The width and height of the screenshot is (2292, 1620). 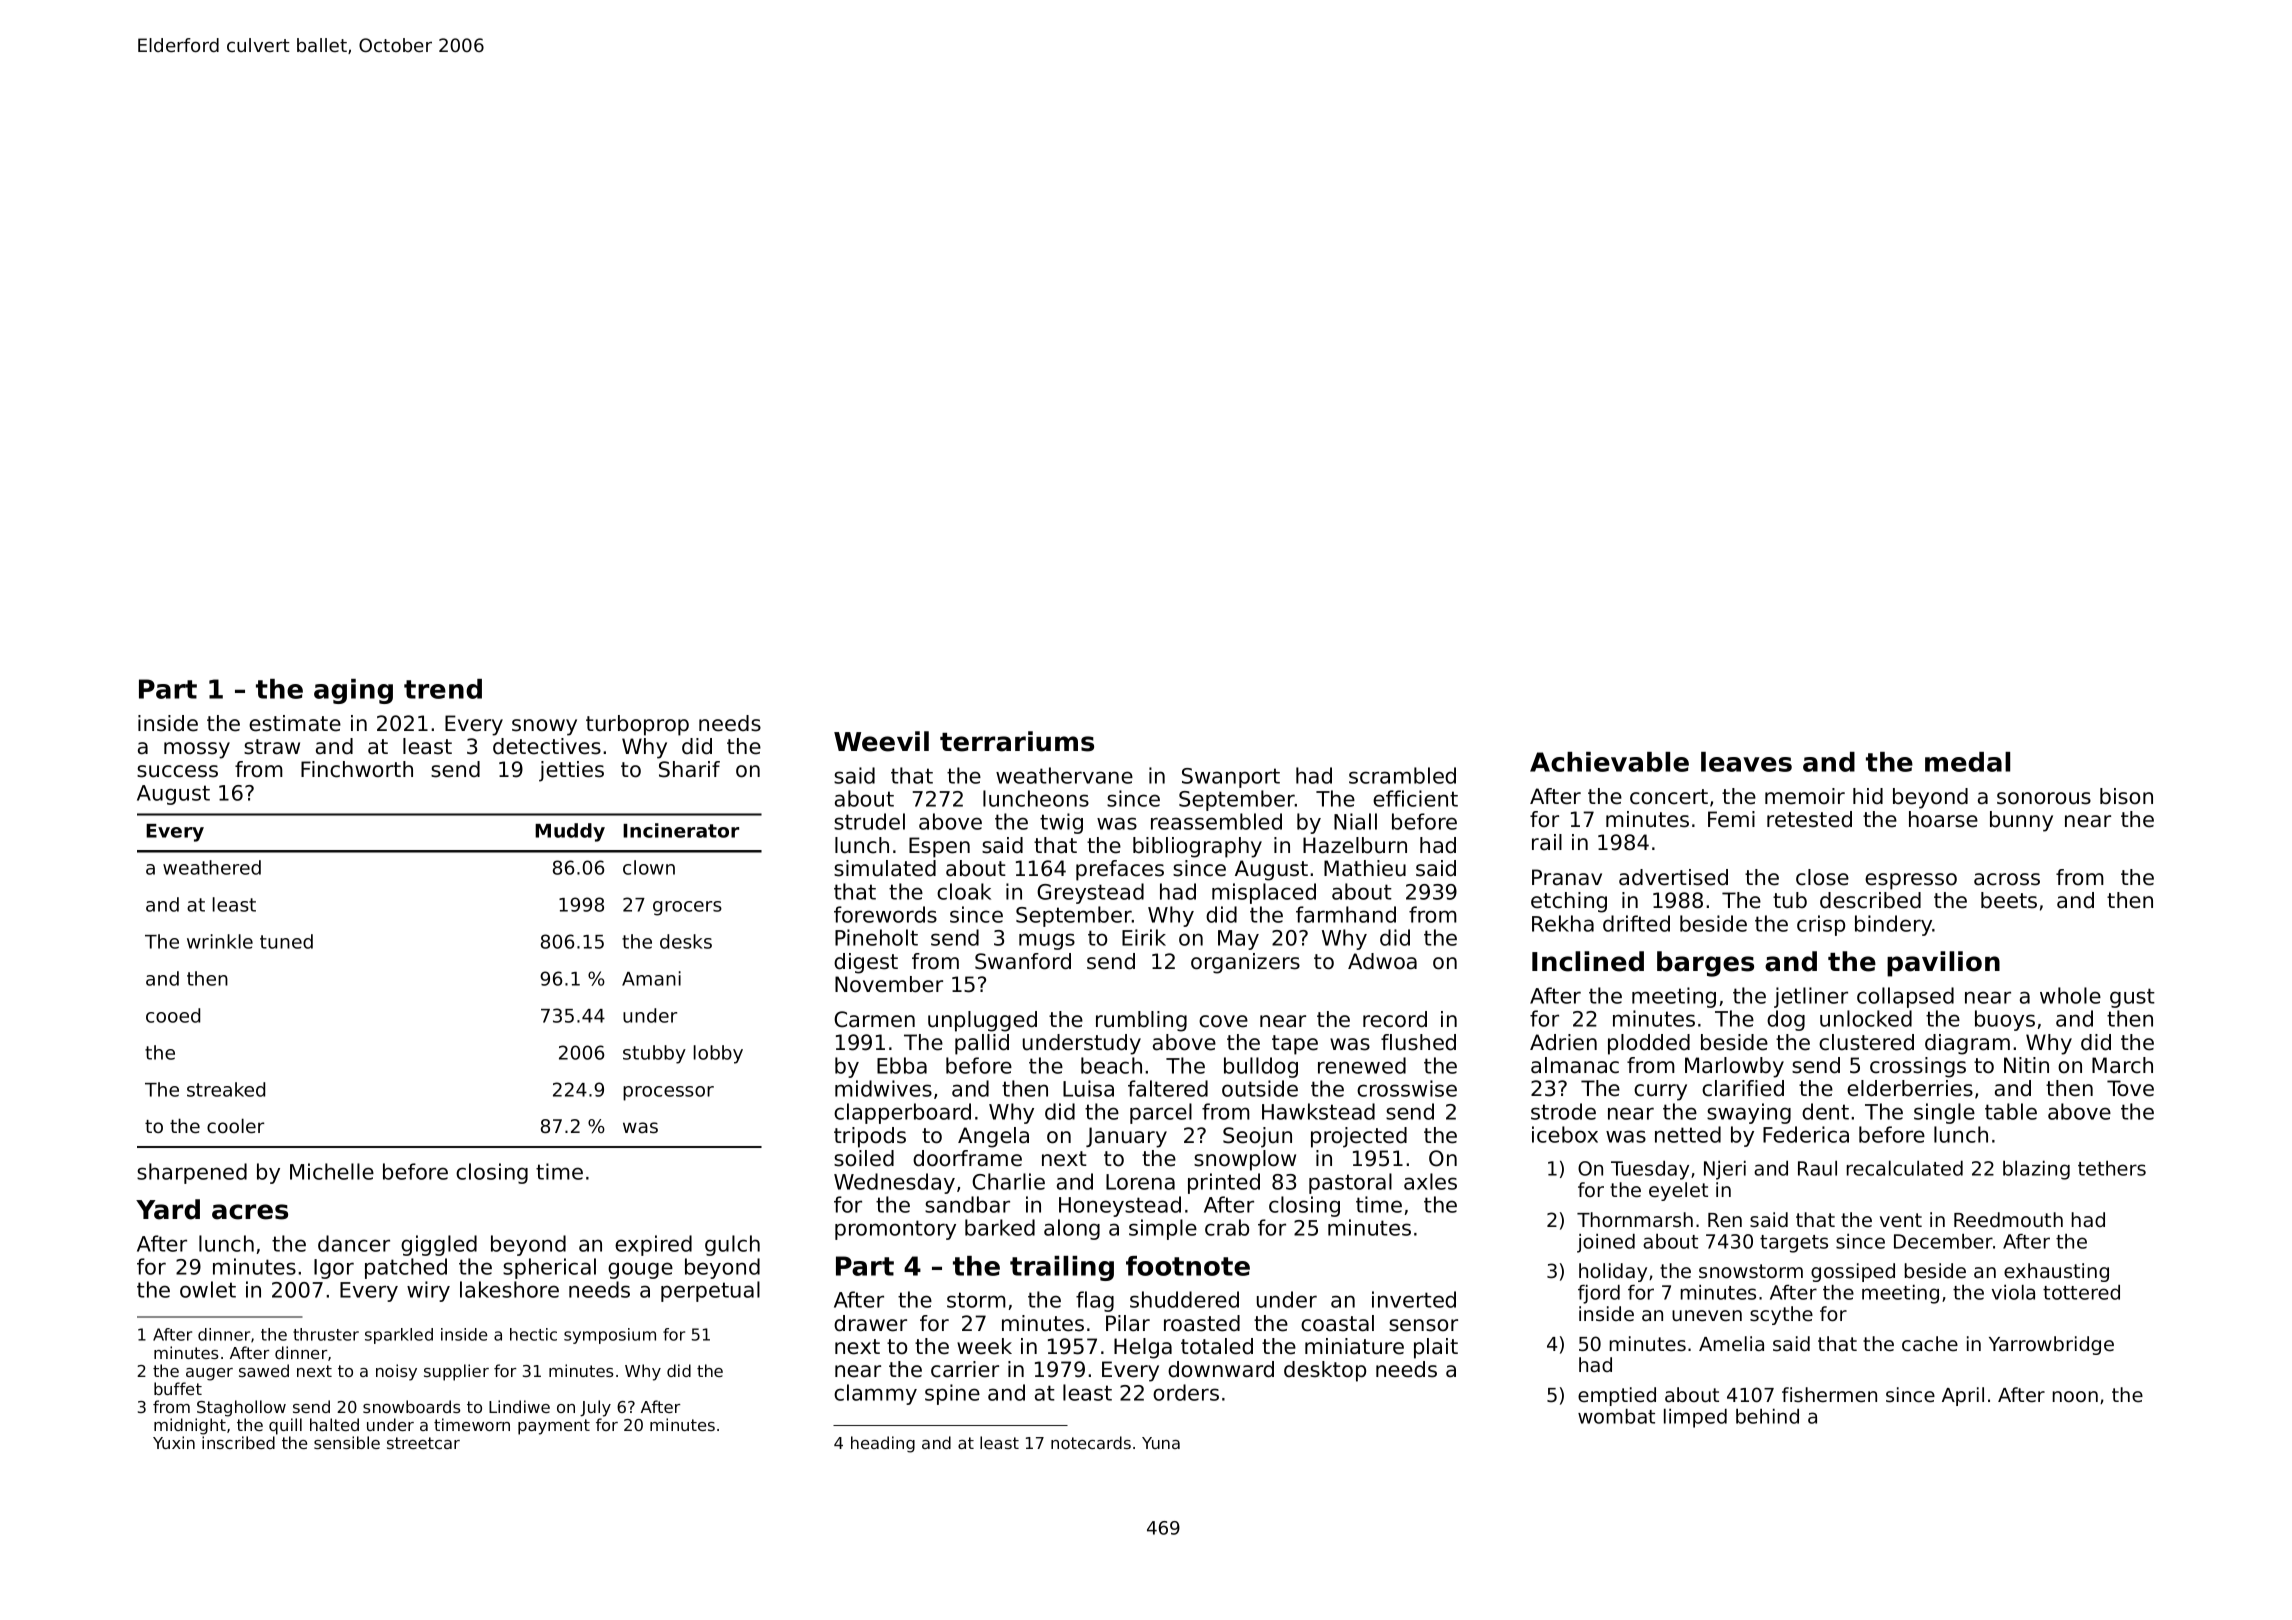 What do you see at coordinates (1609, 762) in the screenshot?
I see `Achievable` at bounding box center [1609, 762].
